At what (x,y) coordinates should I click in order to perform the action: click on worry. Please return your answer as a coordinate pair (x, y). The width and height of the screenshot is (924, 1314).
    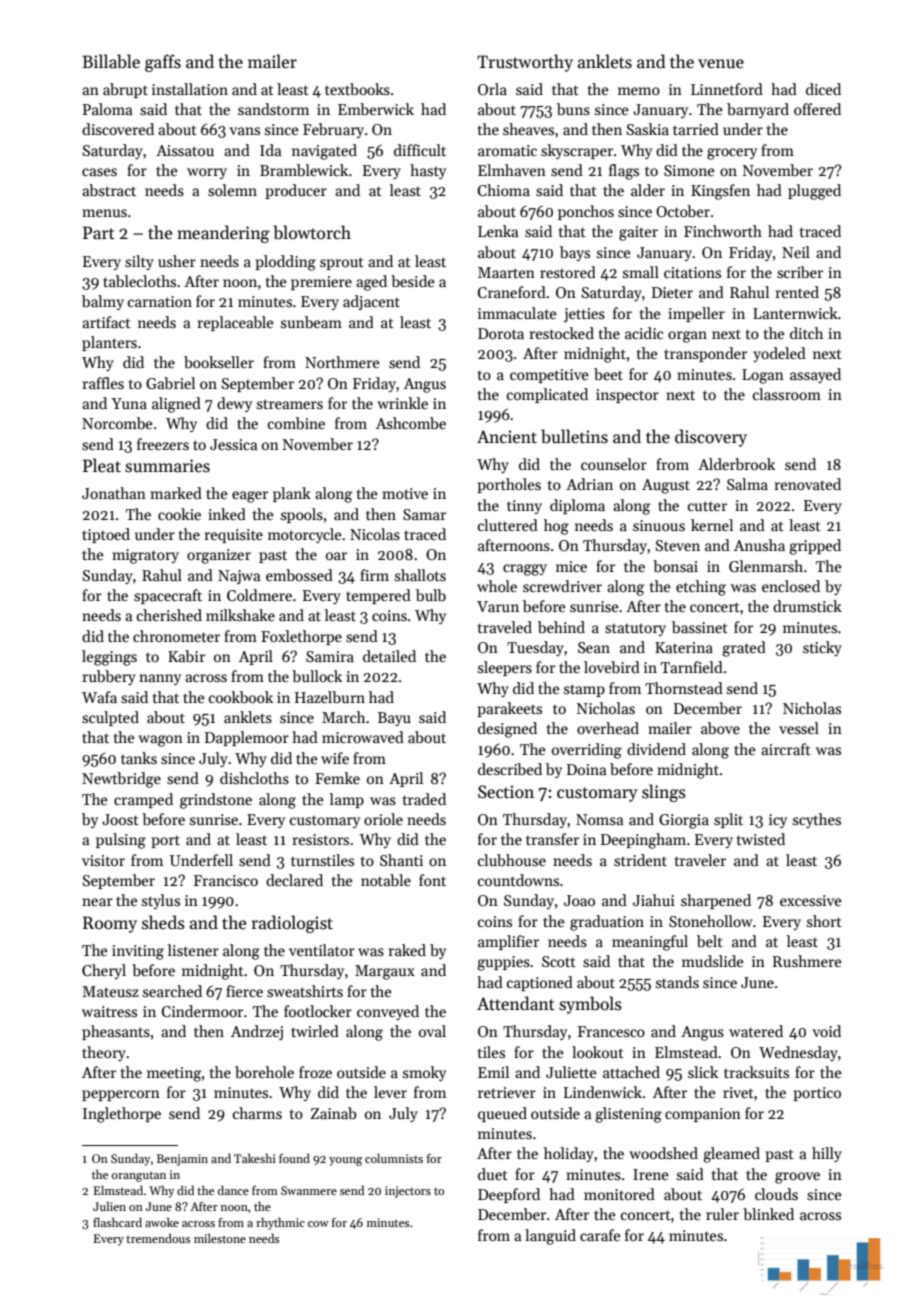
    Looking at the image, I should click on (207, 173).
